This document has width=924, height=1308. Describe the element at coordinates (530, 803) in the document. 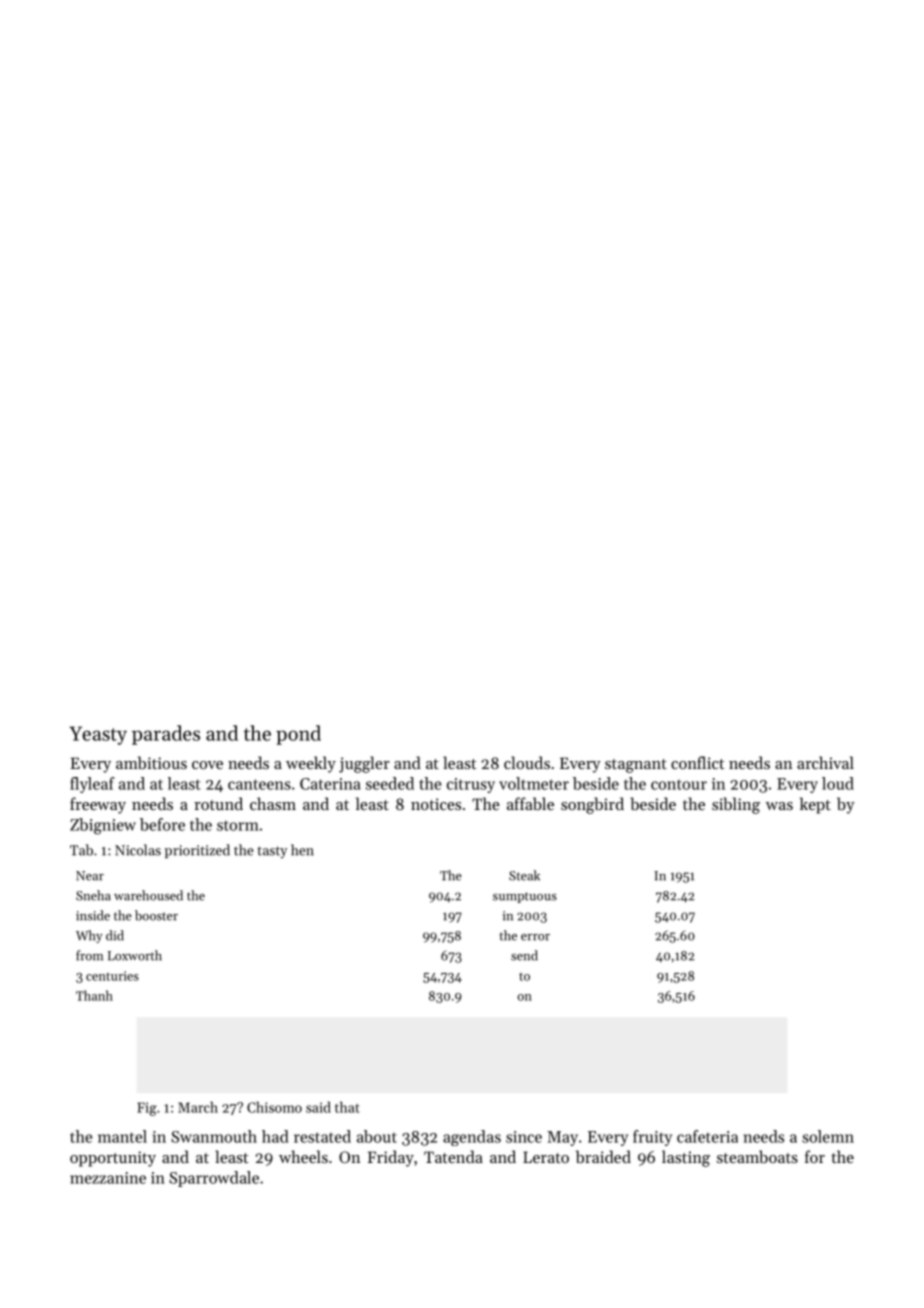

I see `affable` at that location.
